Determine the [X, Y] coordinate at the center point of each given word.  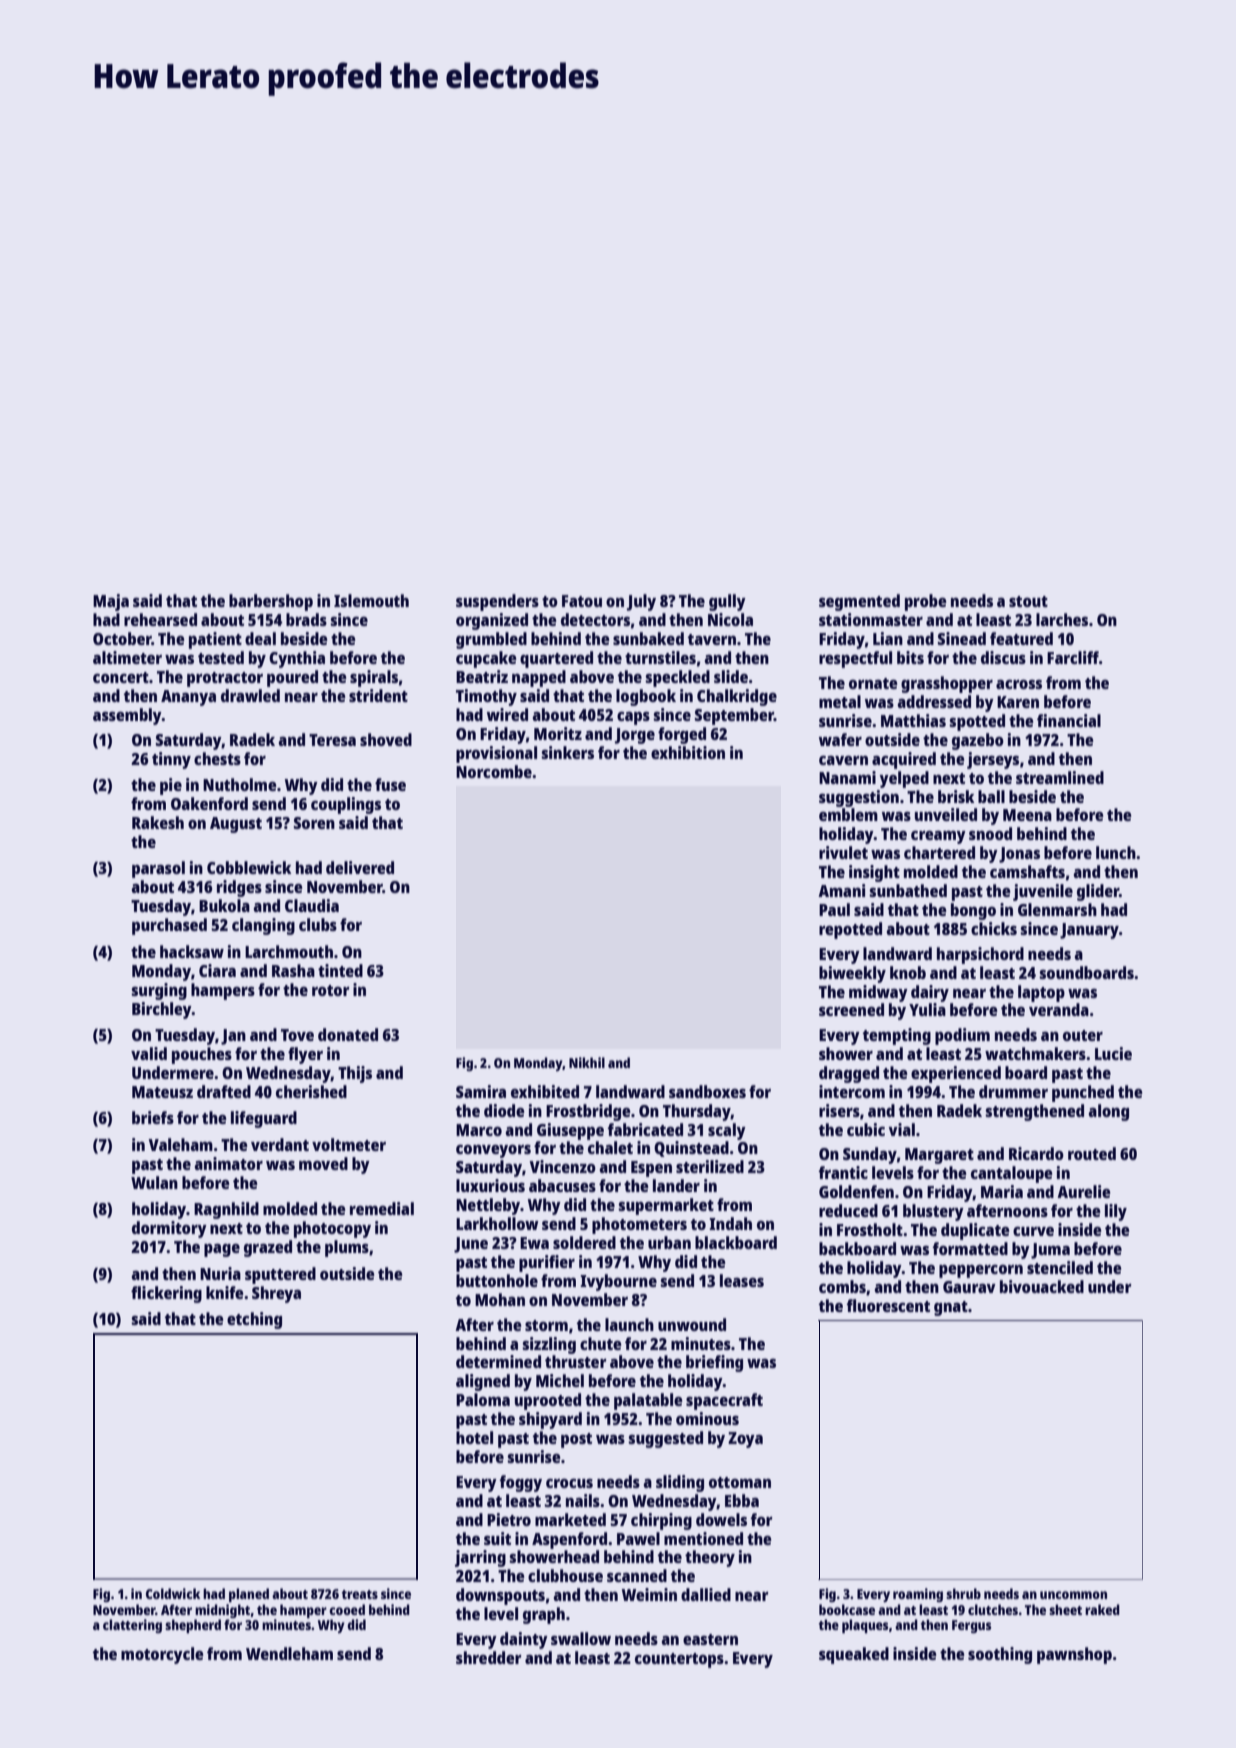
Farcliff [1073, 657]
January [1089, 931]
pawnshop [1074, 1655]
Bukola [224, 905]
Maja [111, 602]
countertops [679, 1660]
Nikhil [587, 1062]
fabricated [645, 1129]
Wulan [154, 1182]
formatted [970, 1248]
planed [249, 1595]
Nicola [730, 619]
